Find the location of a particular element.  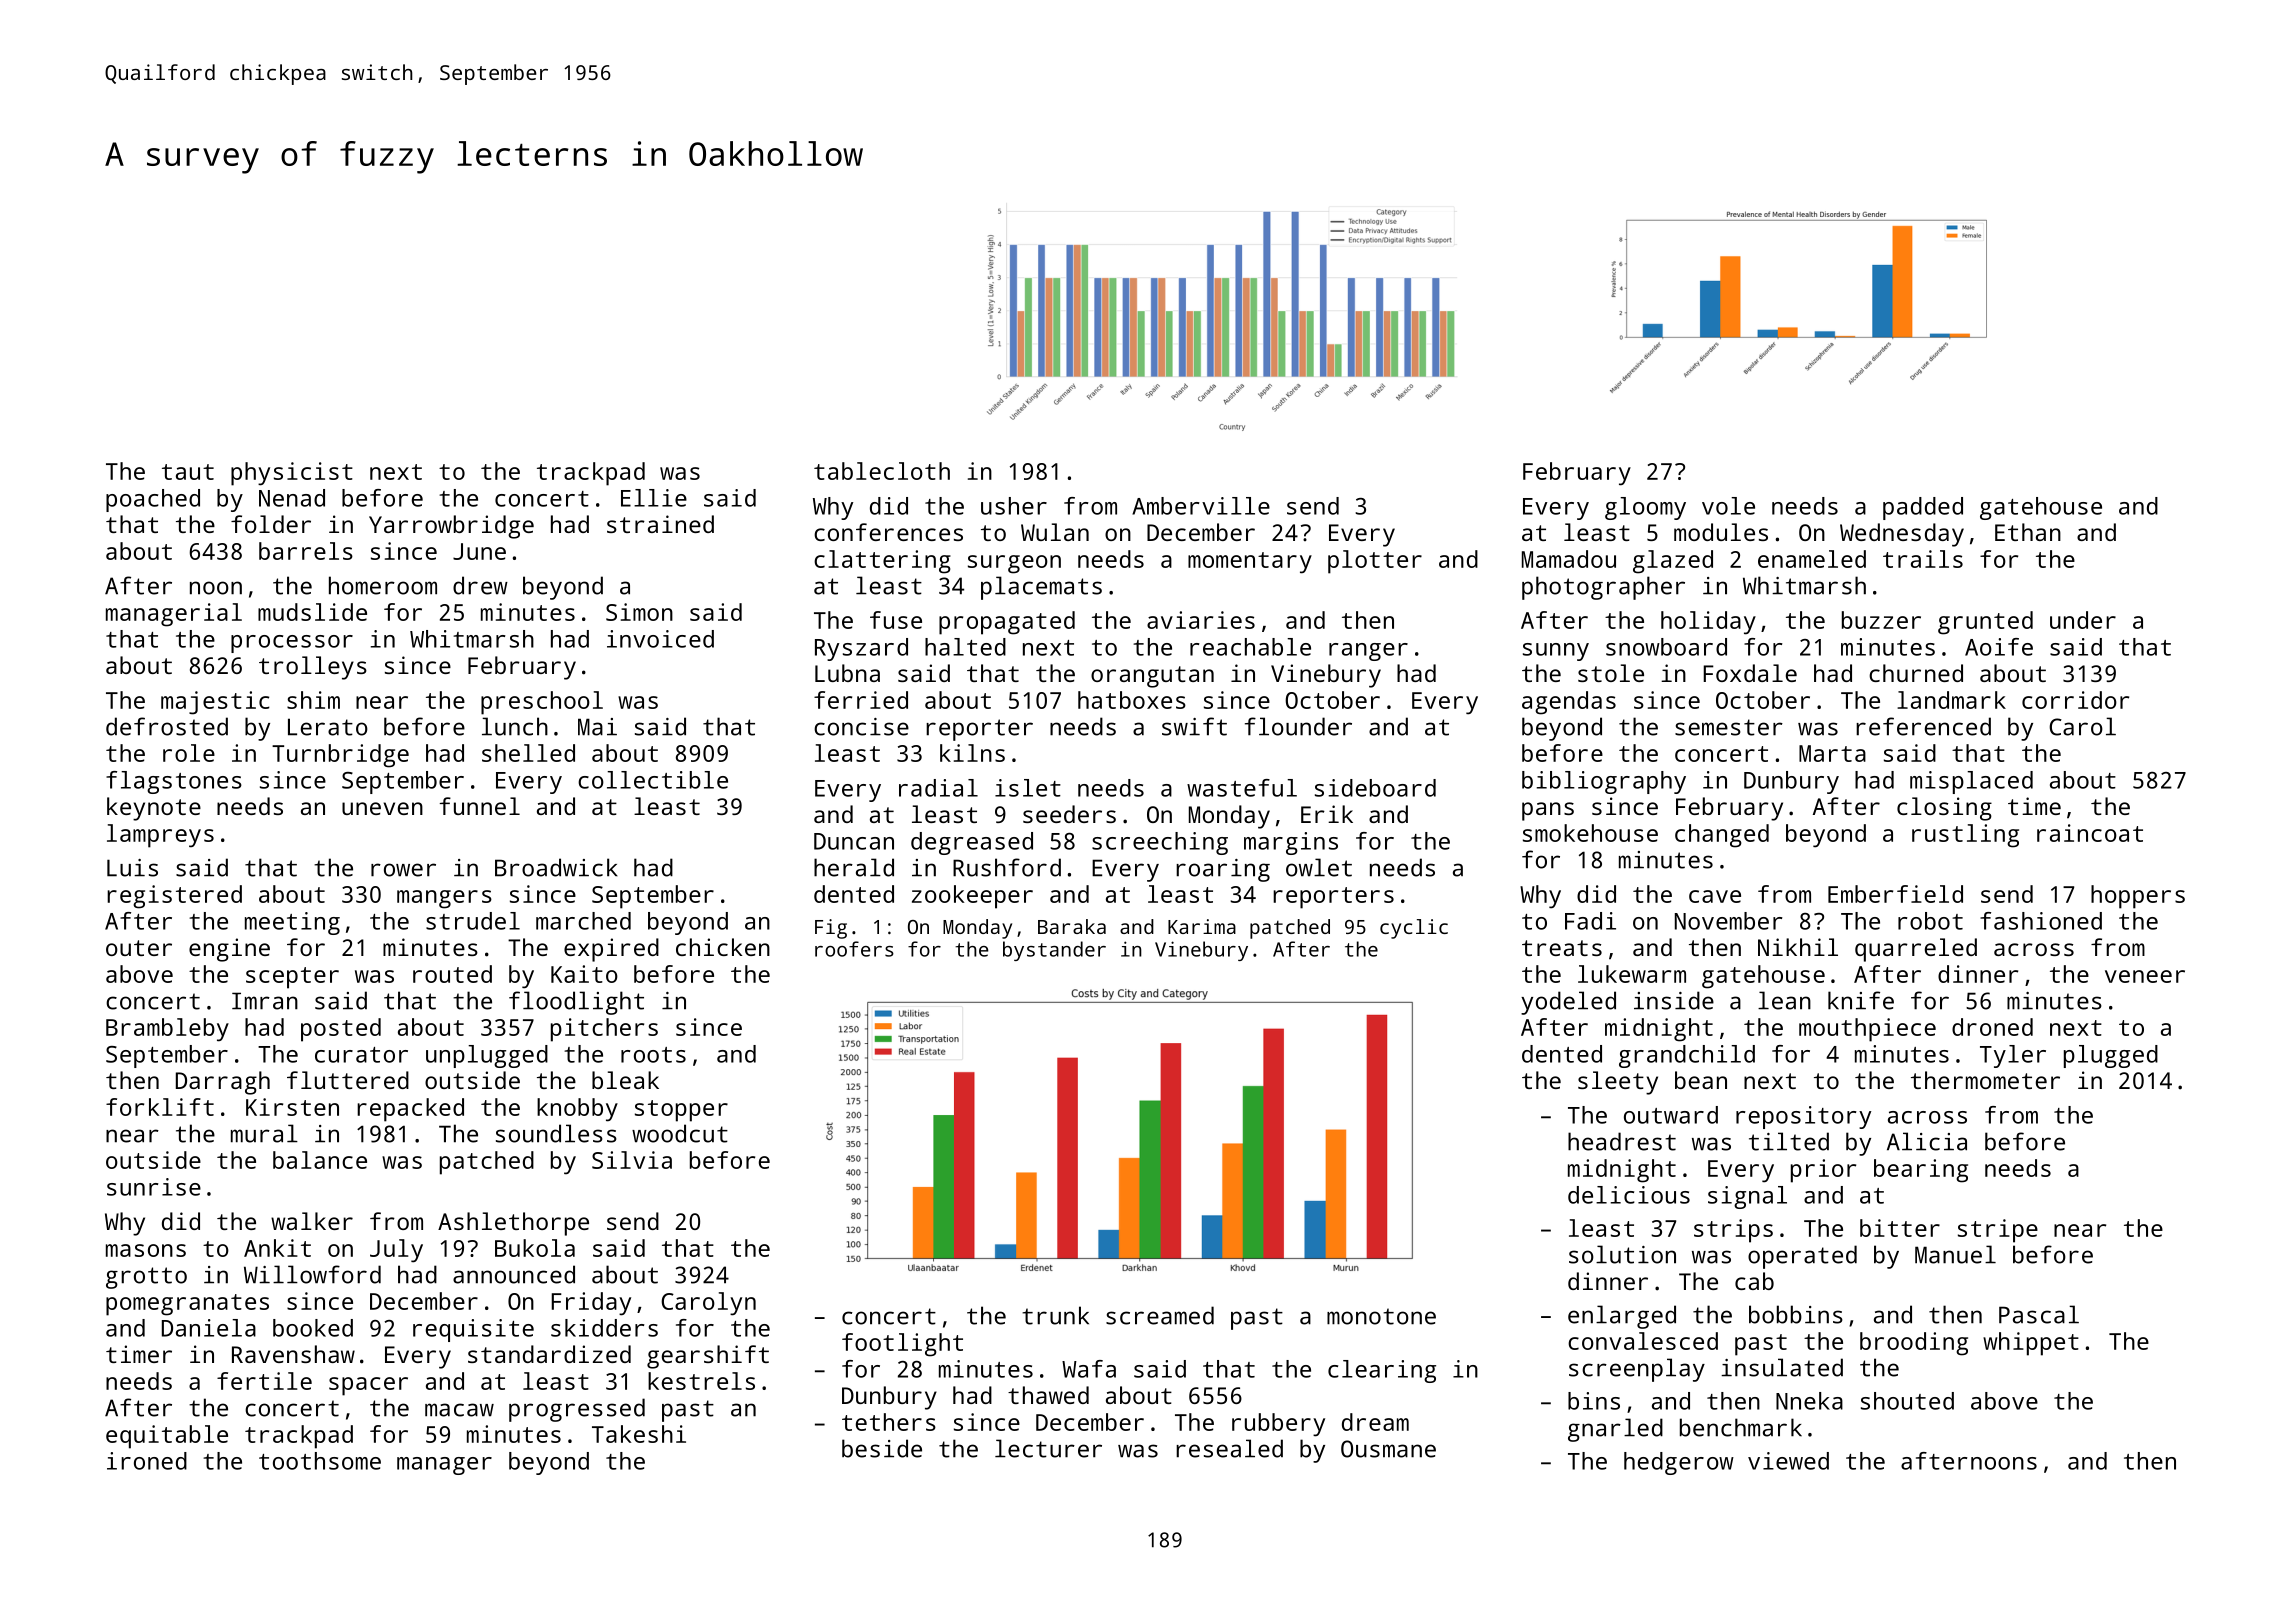

Amberville is located at coordinates (1201, 506).
